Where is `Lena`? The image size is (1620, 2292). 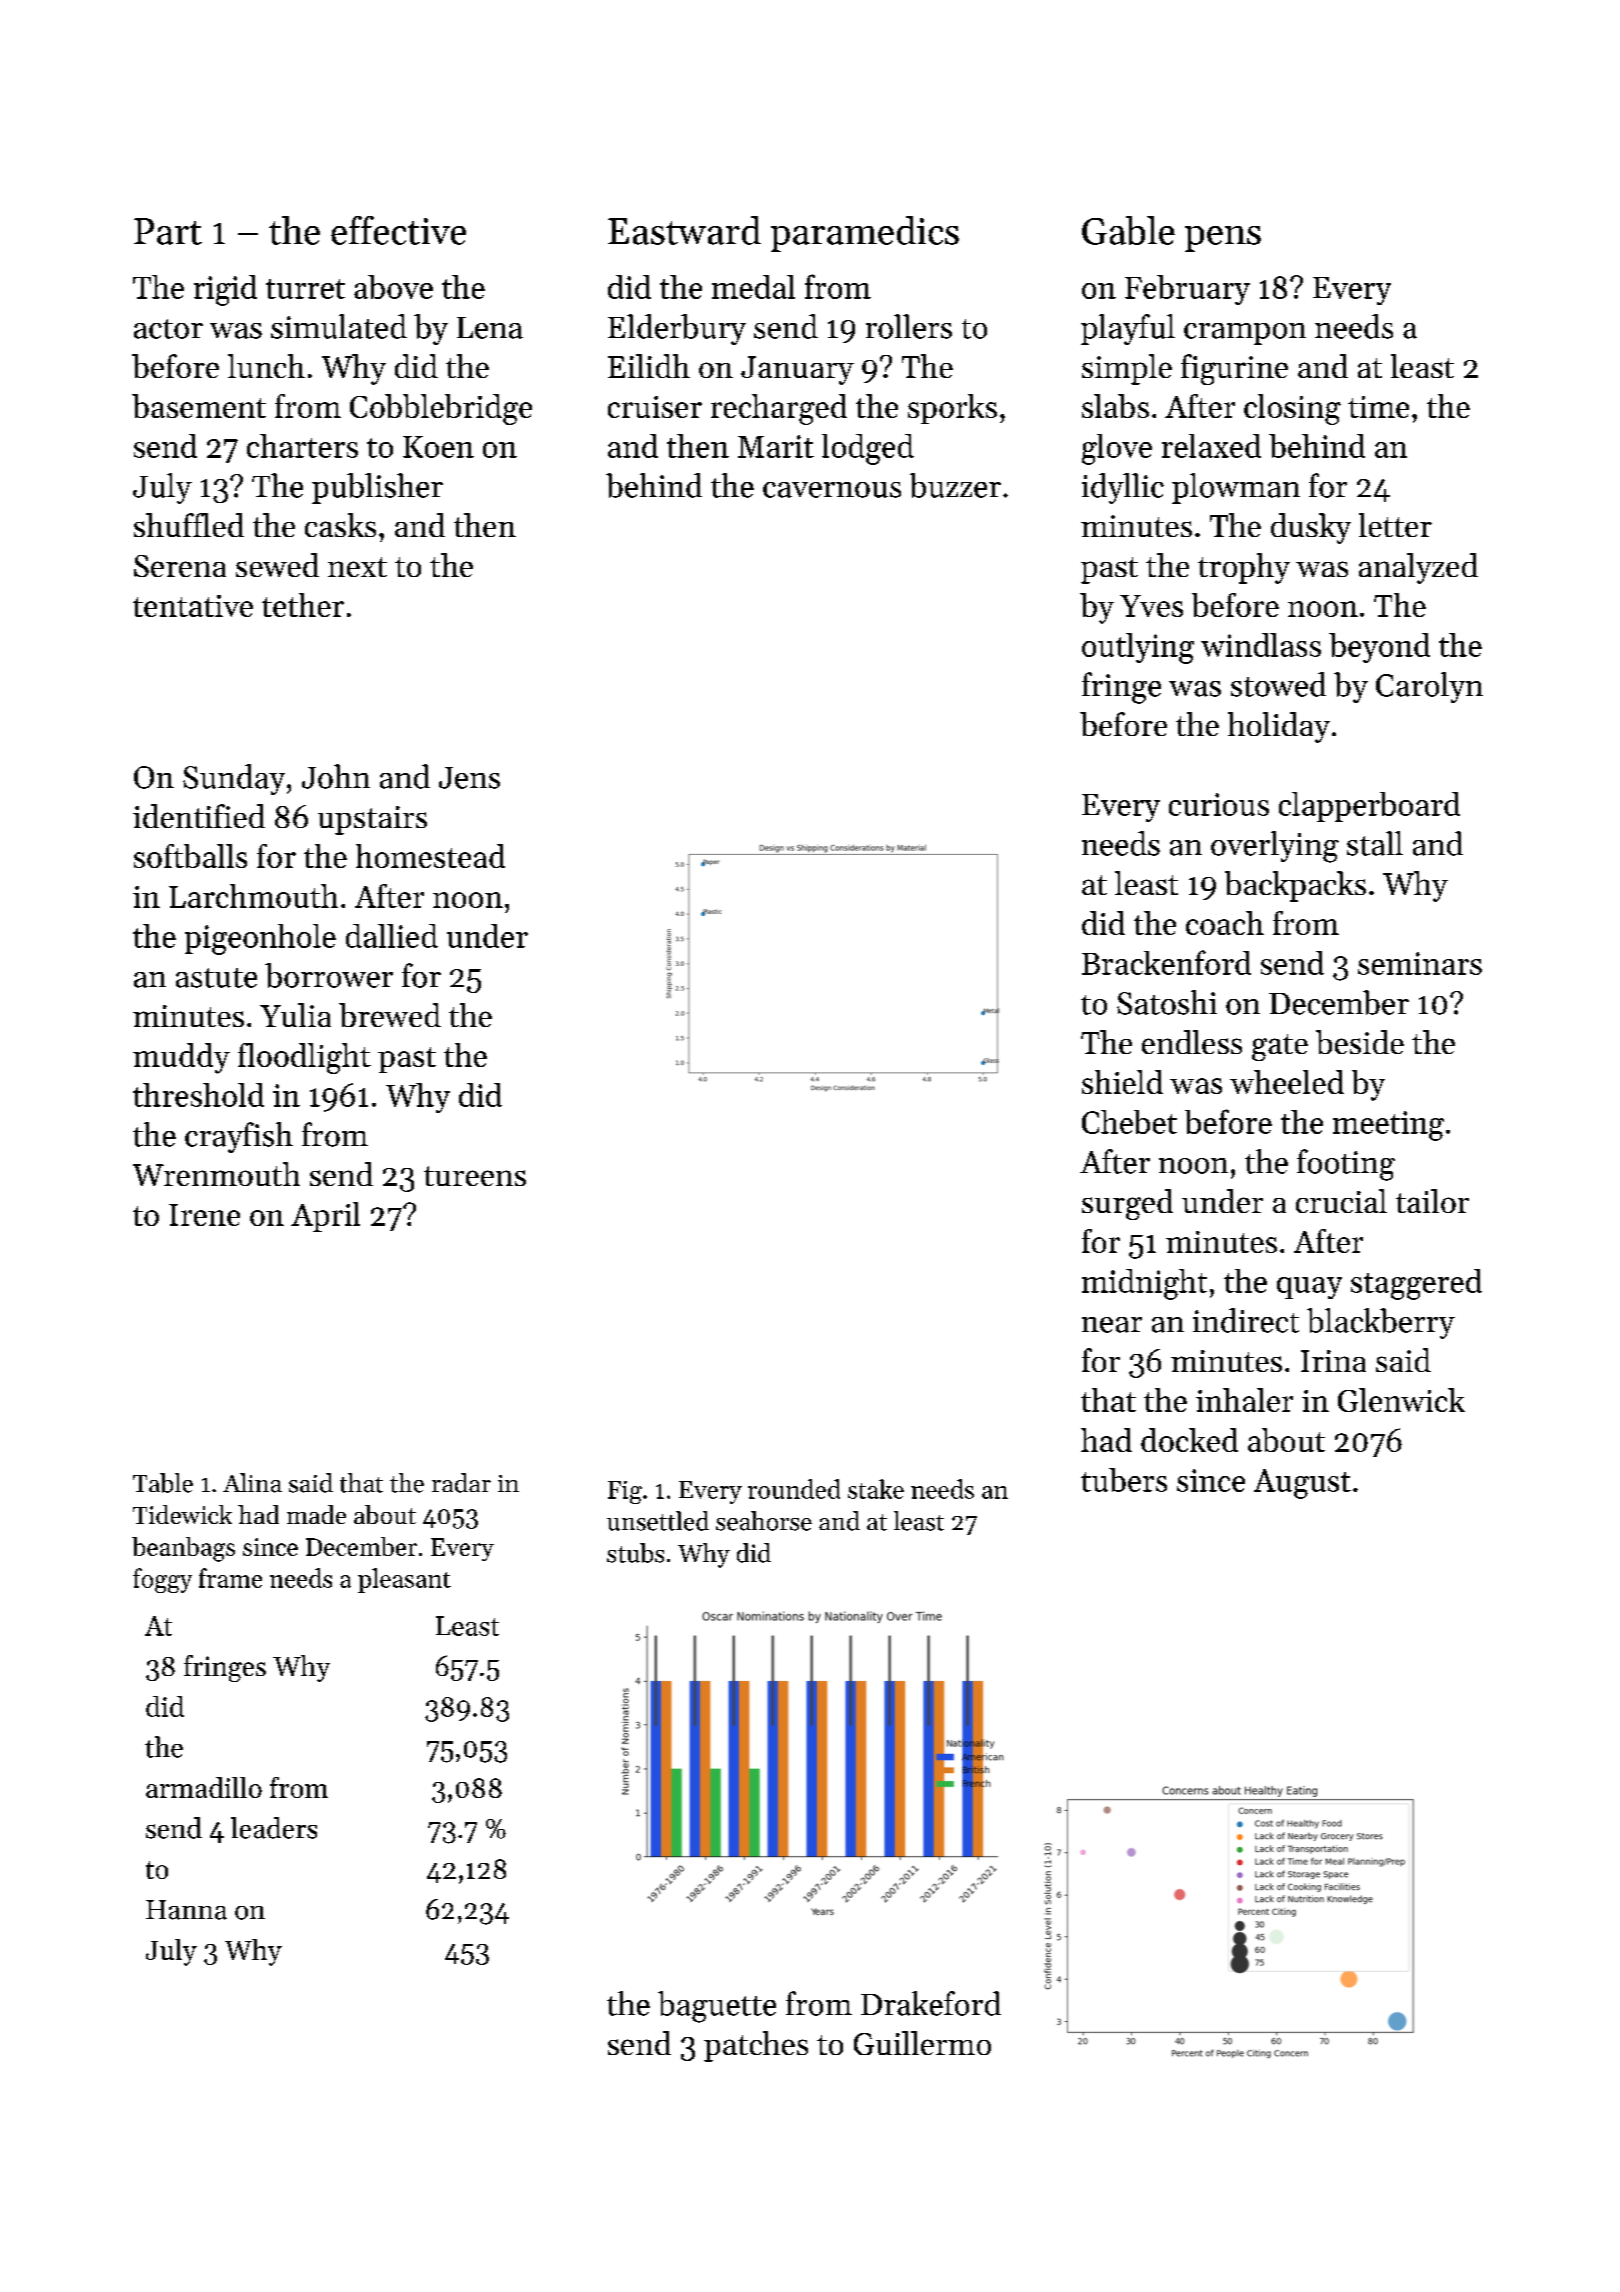 Lena is located at coordinates (490, 328).
